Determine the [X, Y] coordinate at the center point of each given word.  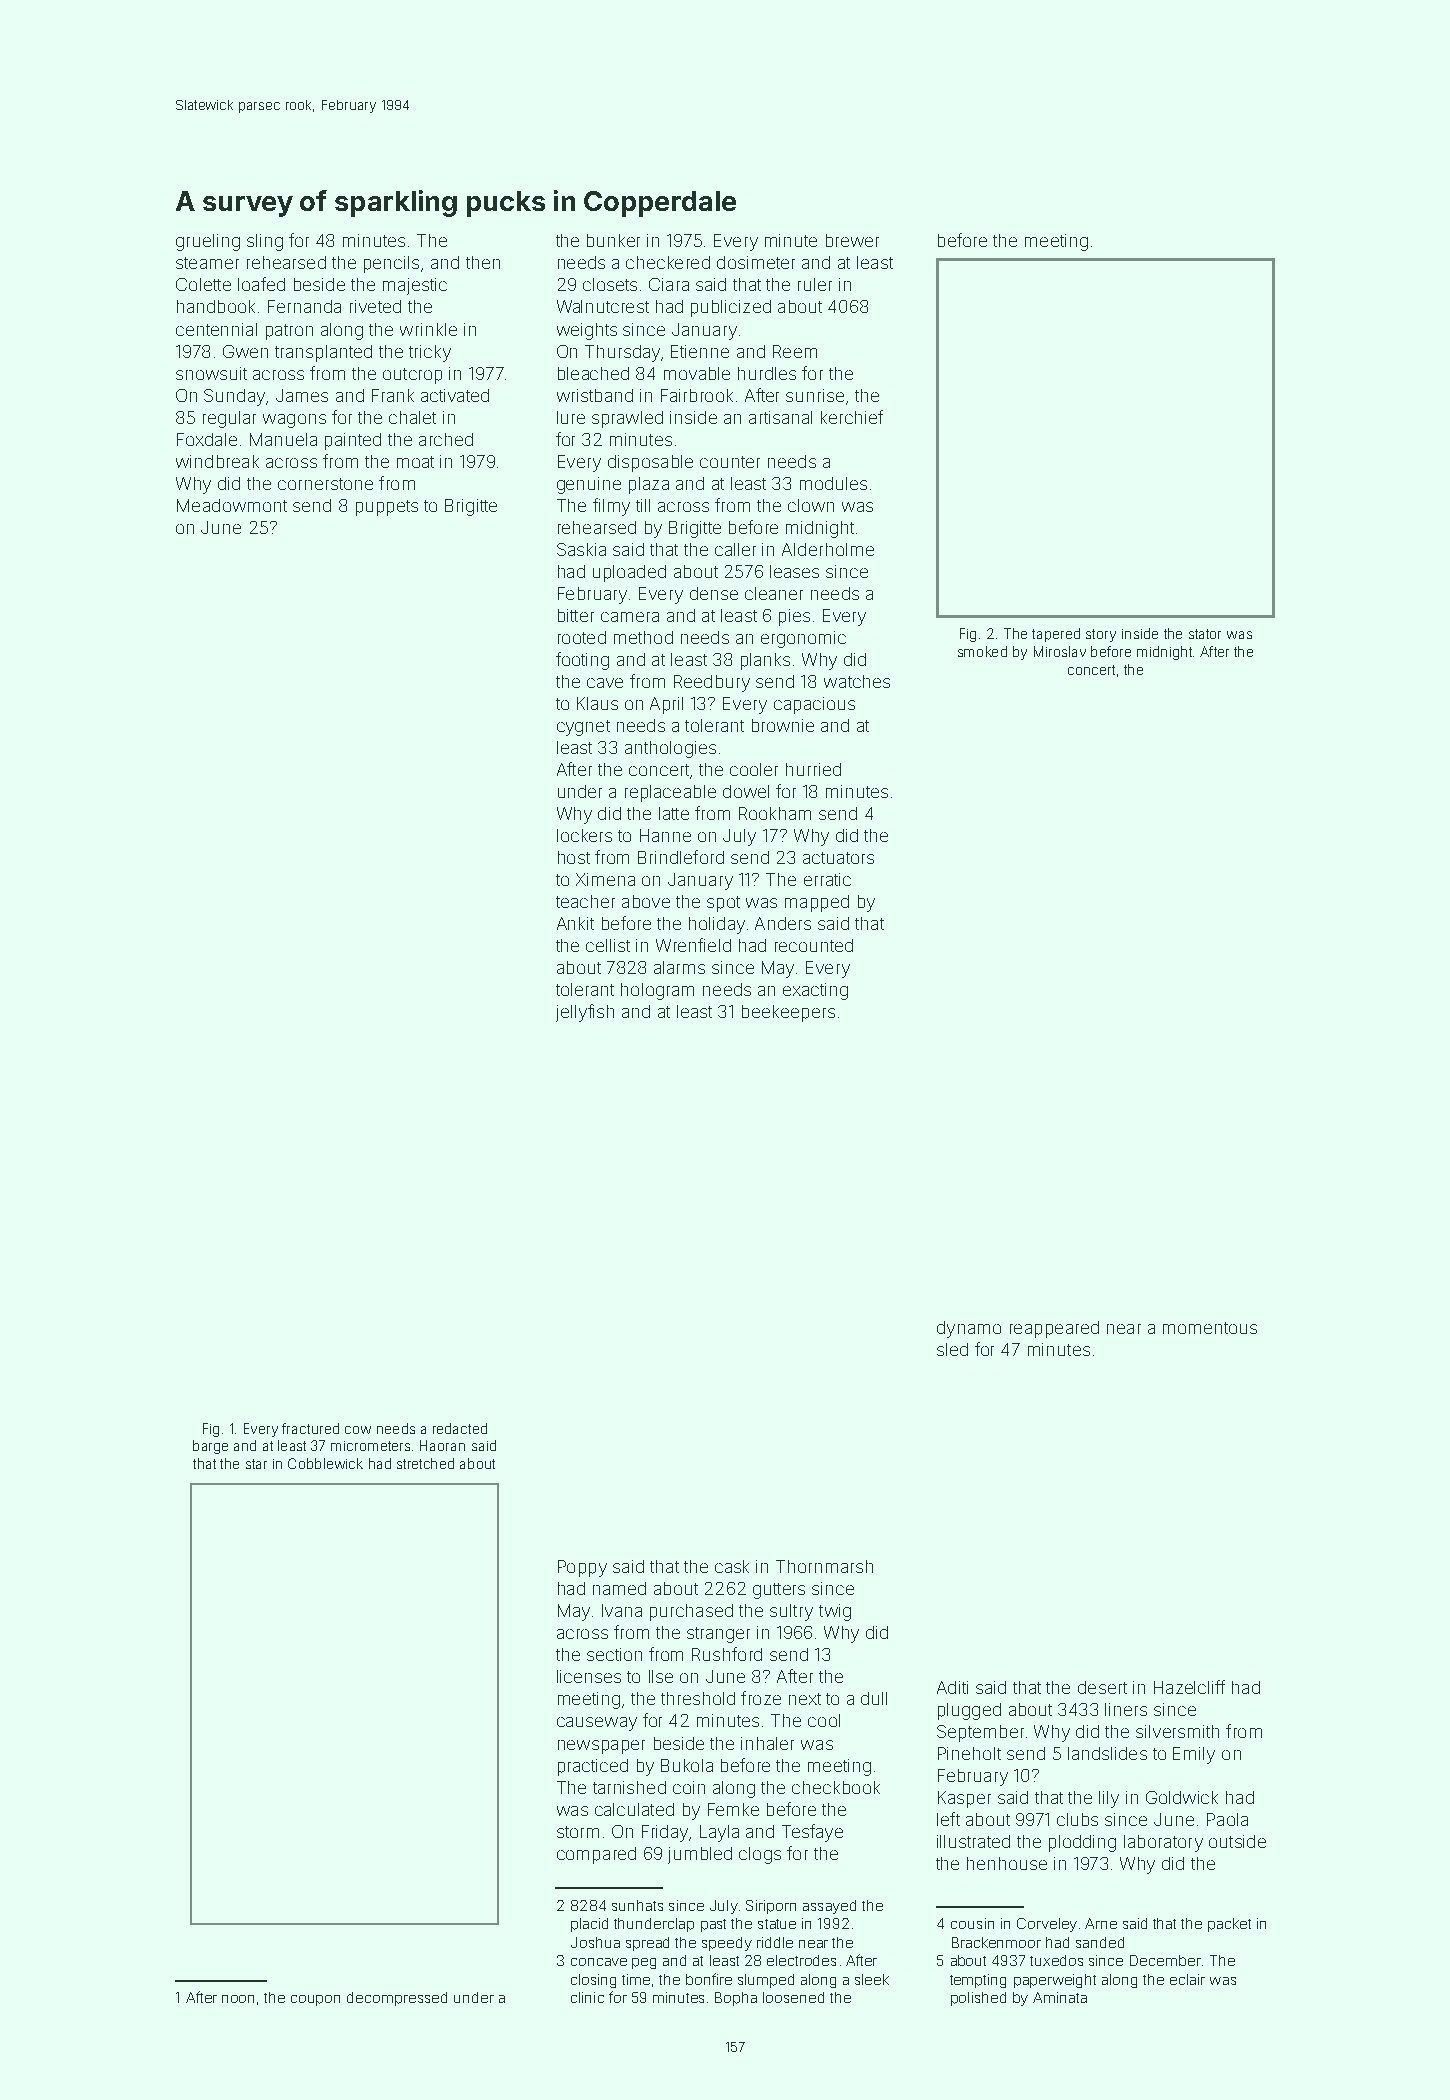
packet [1229, 1925]
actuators [838, 858]
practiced [593, 1767]
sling [265, 242]
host [574, 857]
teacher [585, 901]
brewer [852, 240]
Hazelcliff [1189, 1687]
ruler [815, 284]
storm [578, 1832]
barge [210, 1447]
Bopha [736, 1999]
